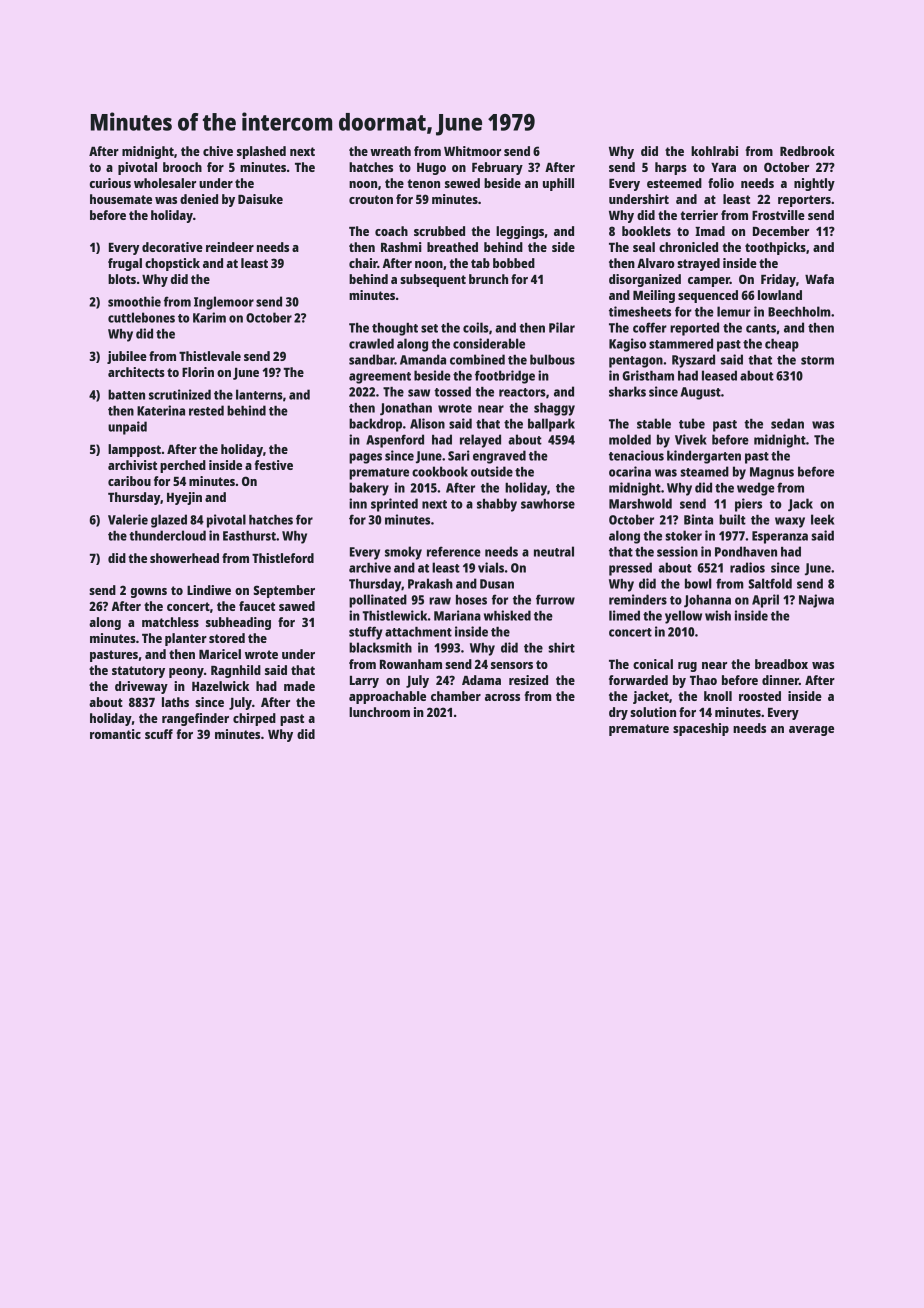 Image resolution: width=924 pixels, height=1308 pixels. Describe the element at coordinates (701, 729) in the image. I see `spaceship` at that location.
